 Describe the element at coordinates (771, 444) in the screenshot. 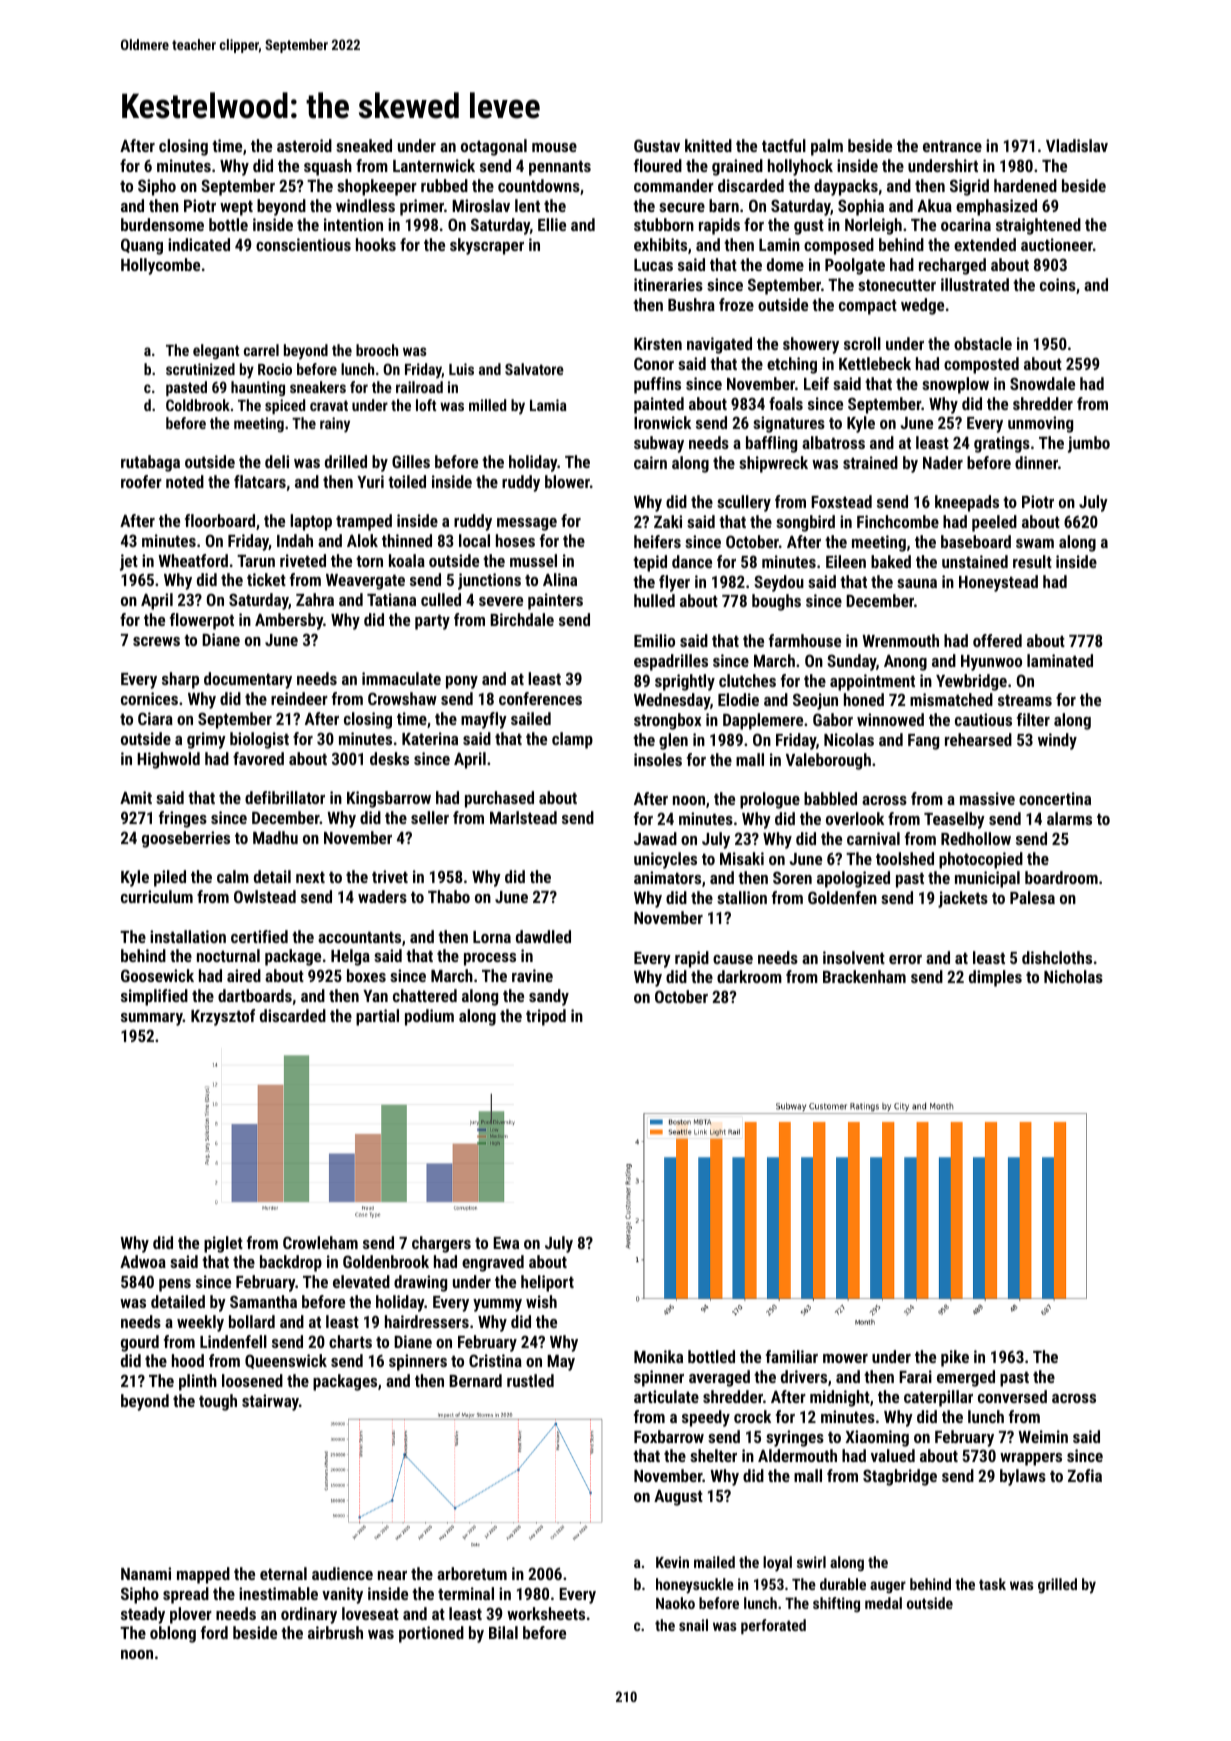

I see `baffling` at that location.
